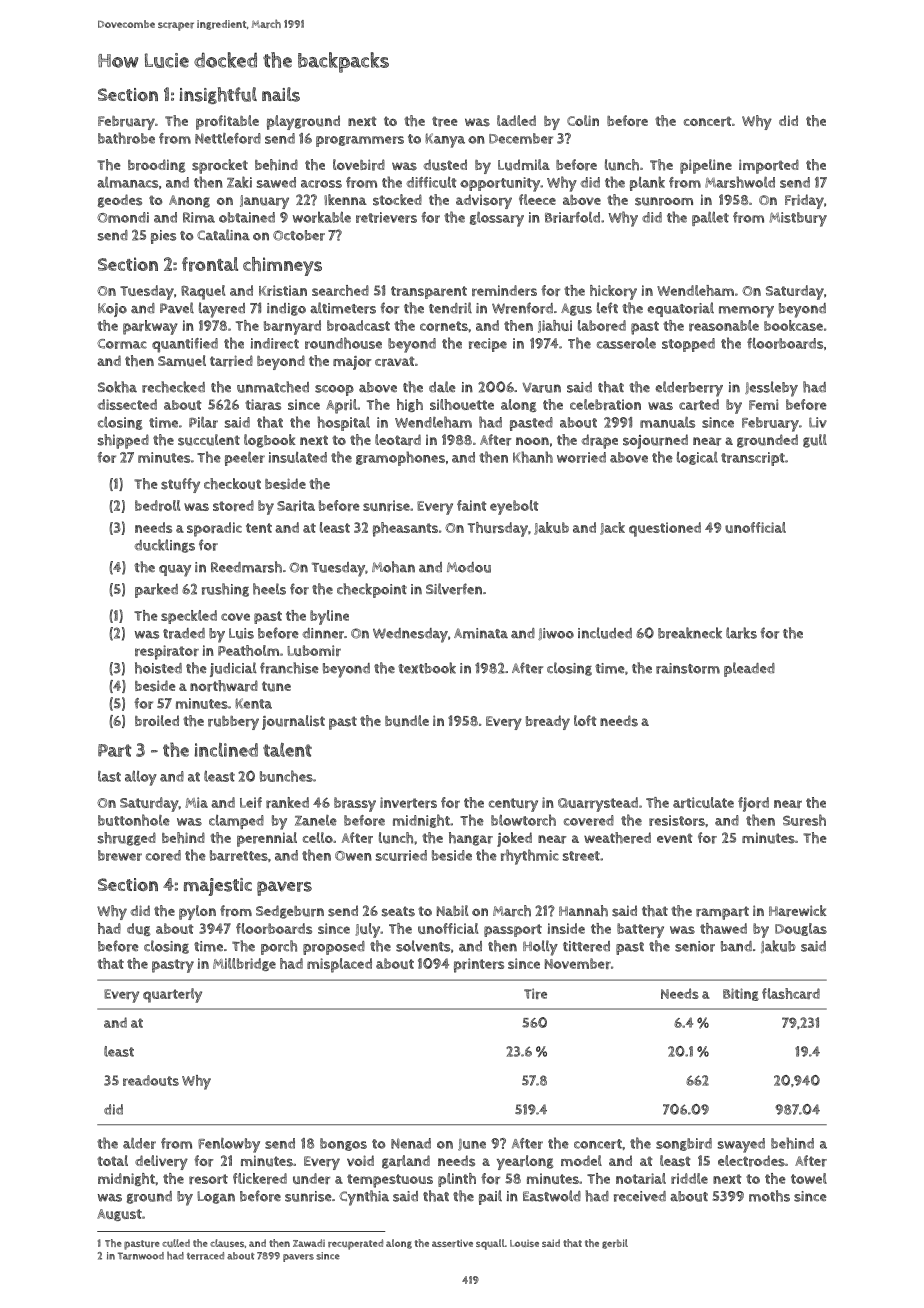 Image resolution: width=924 pixels, height=1308 pixels. Describe the element at coordinates (741, 633) in the screenshot. I see `larks` at that location.
